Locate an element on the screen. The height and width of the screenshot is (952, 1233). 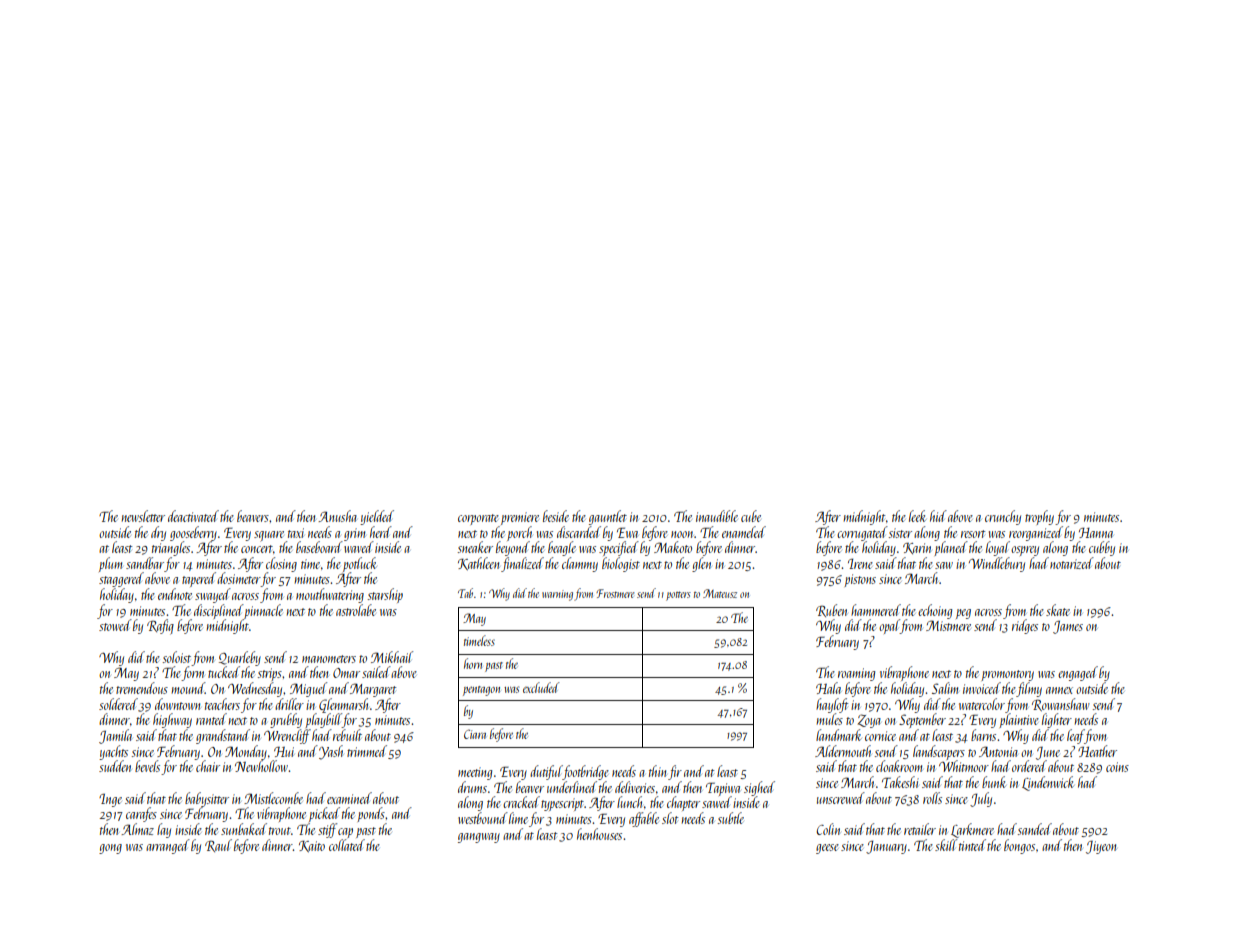
January is located at coordinates (886, 847).
